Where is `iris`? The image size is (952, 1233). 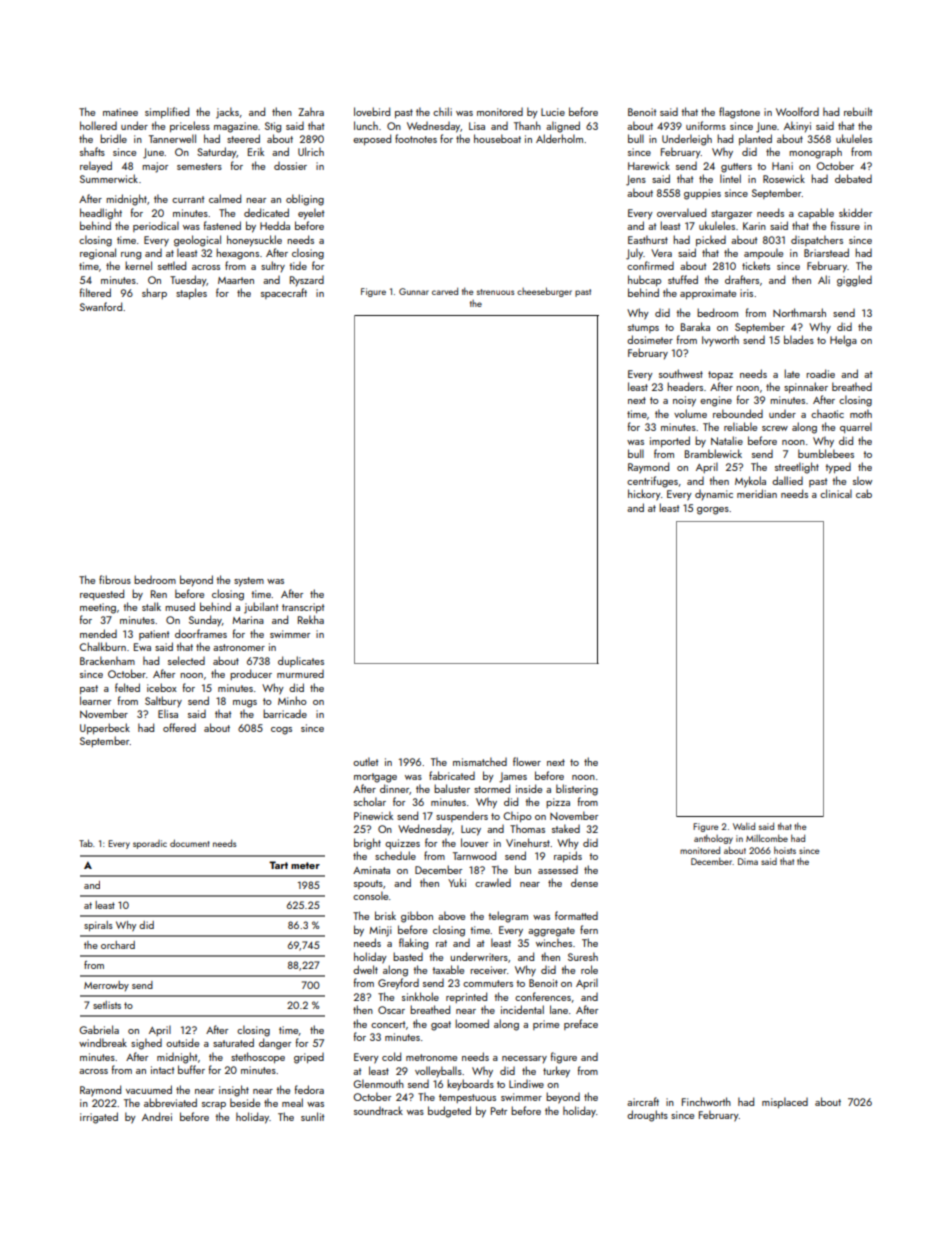 iris is located at coordinates (746, 293).
